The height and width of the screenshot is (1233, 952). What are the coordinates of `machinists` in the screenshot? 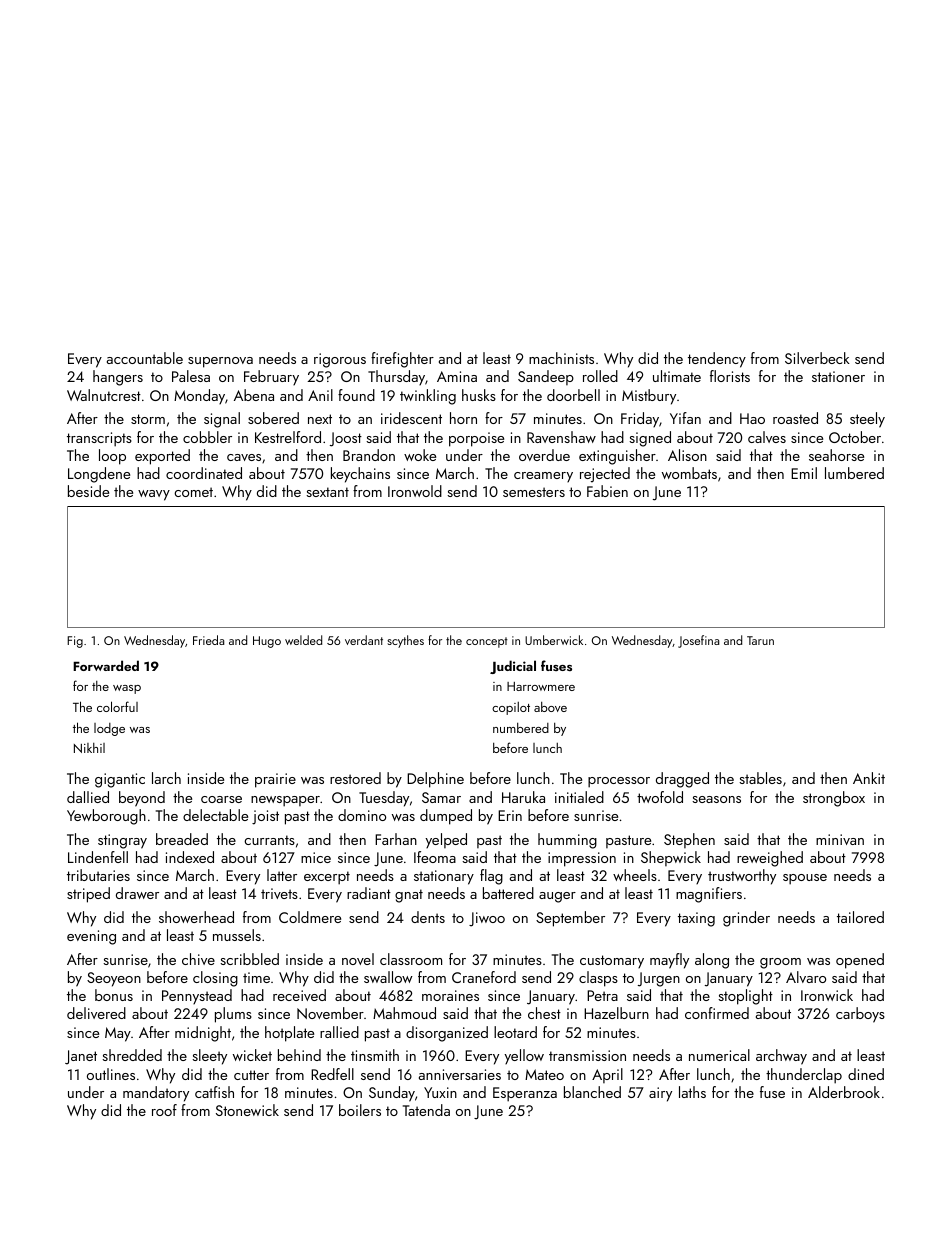 It's located at (561, 358).
